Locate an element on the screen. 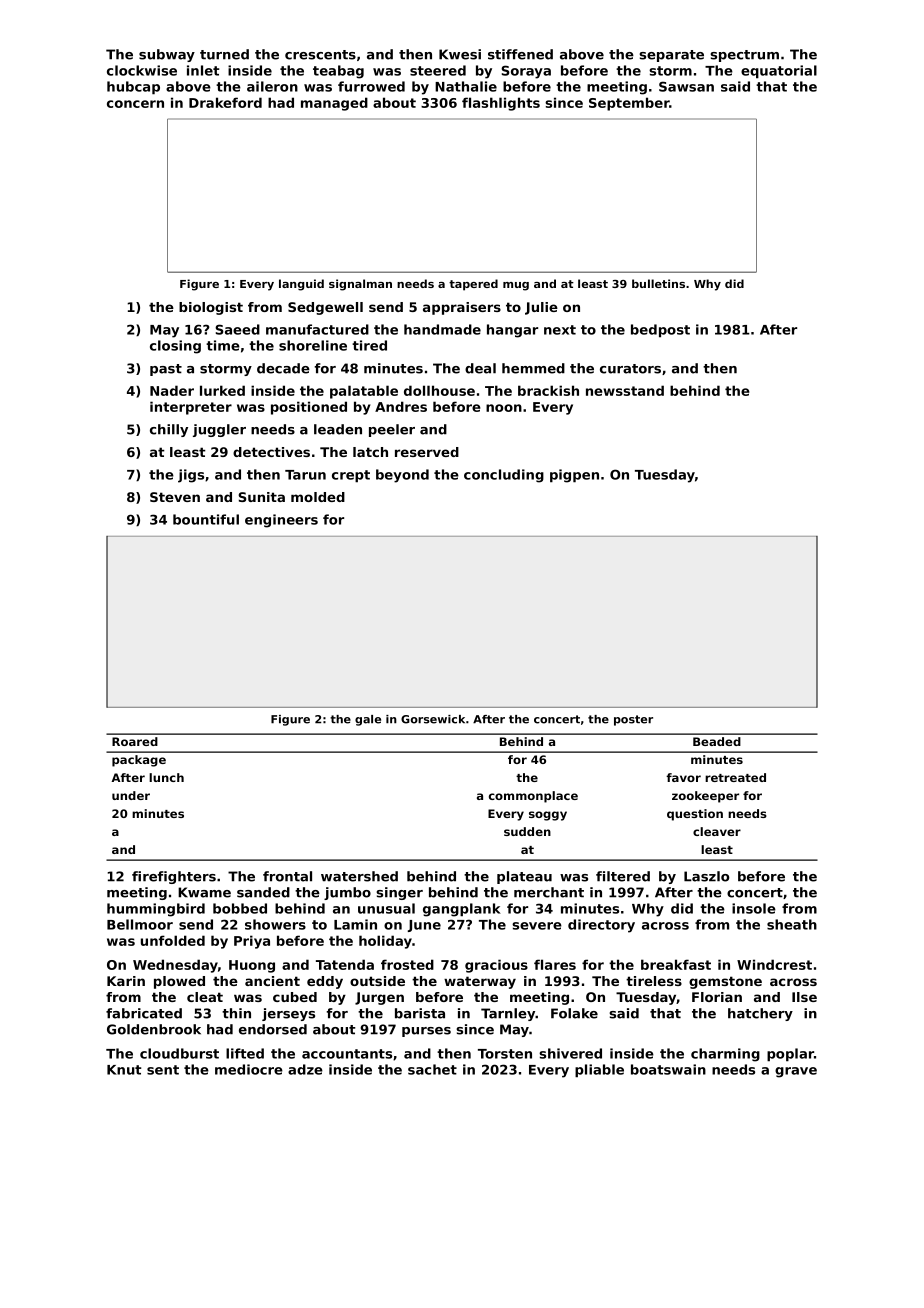  lifted is located at coordinates (245, 1053).
